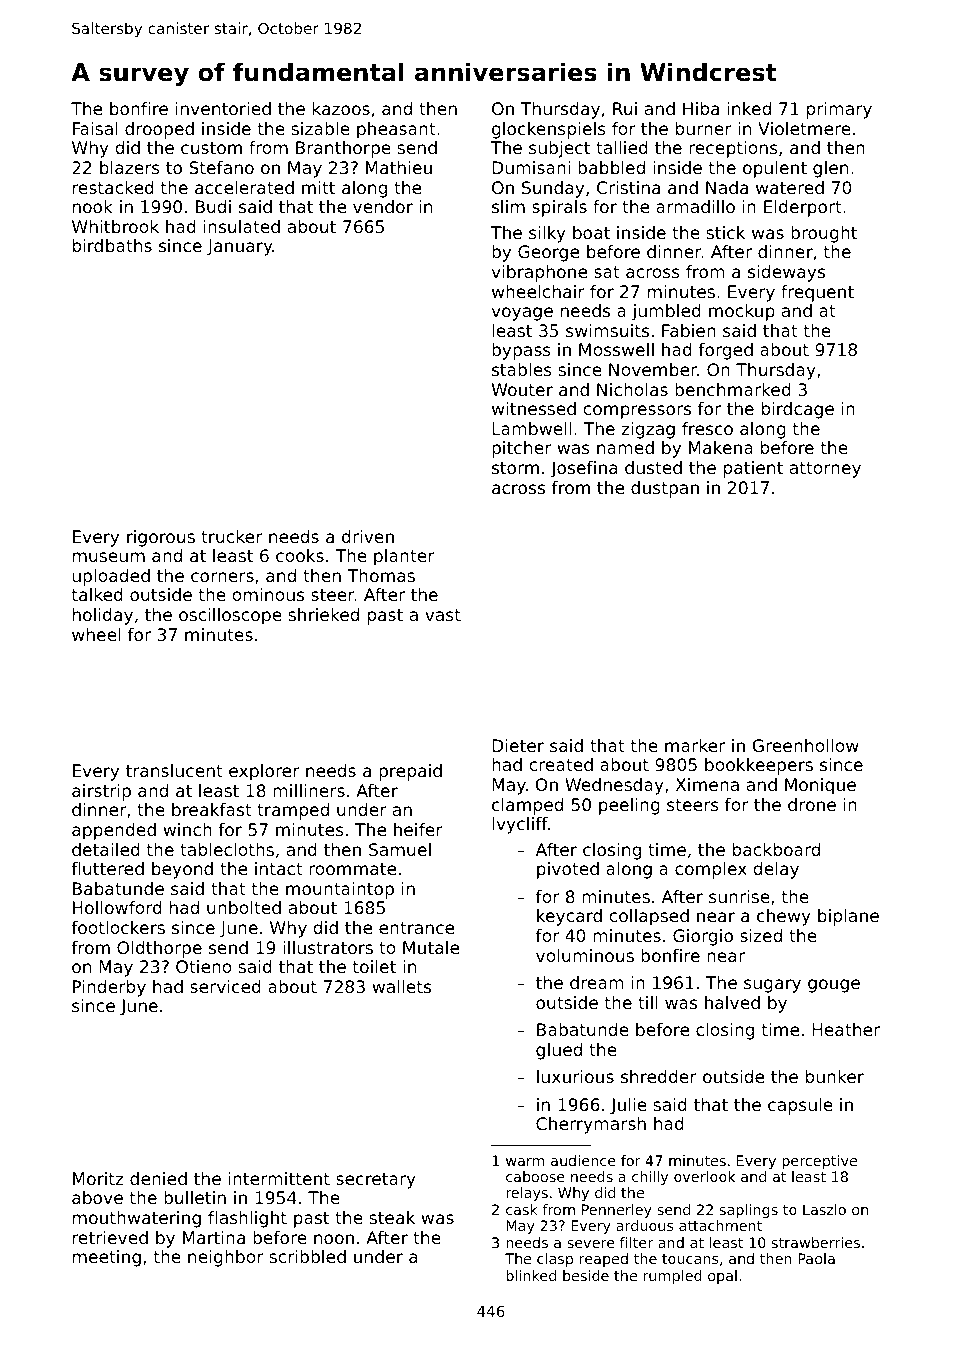 The image size is (953, 1354). I want to click on Pinderby, so click(109, 988).
